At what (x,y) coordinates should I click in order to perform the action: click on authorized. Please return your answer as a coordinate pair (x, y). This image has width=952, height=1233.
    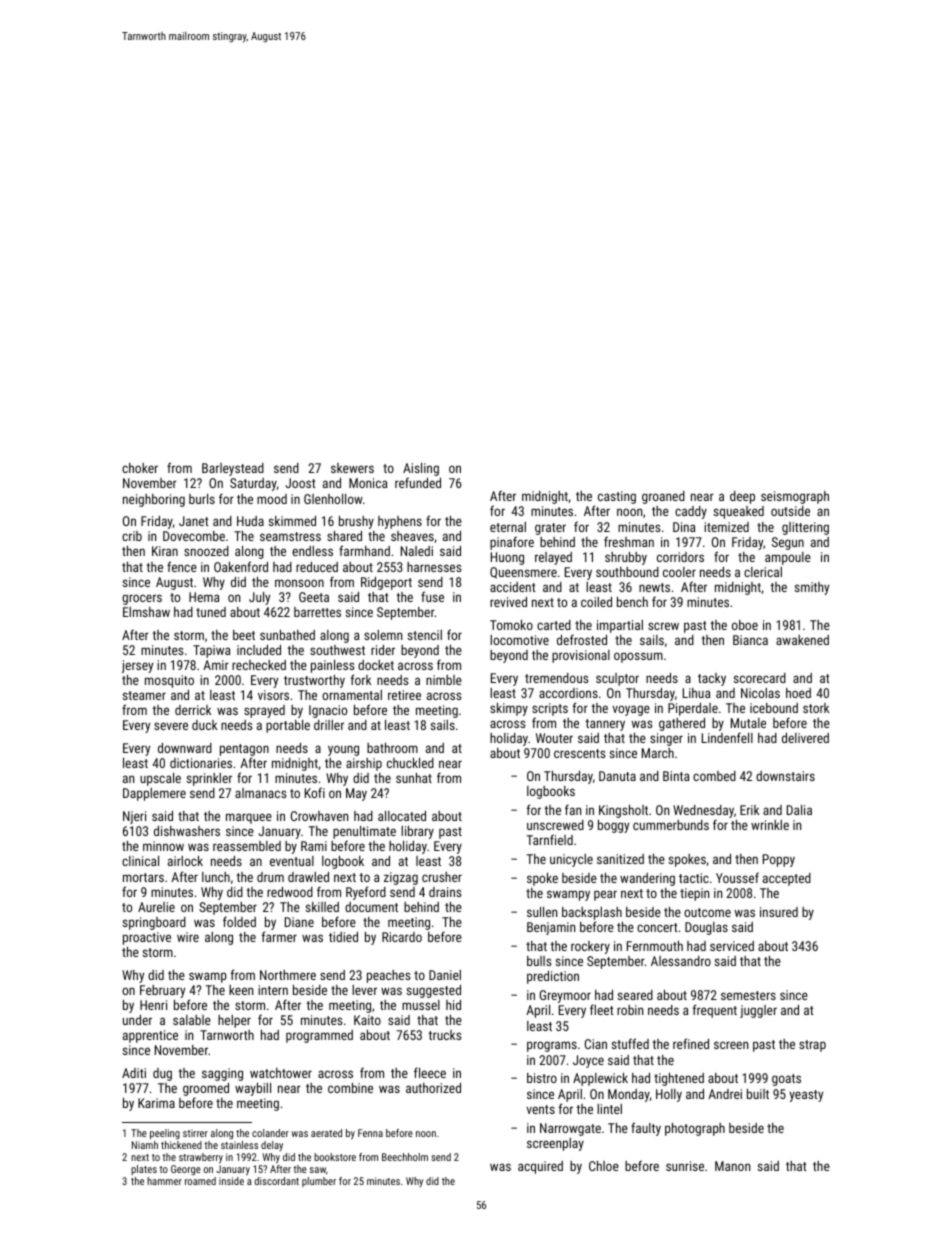
    Looking at the image, I should click on (433, 1088).
